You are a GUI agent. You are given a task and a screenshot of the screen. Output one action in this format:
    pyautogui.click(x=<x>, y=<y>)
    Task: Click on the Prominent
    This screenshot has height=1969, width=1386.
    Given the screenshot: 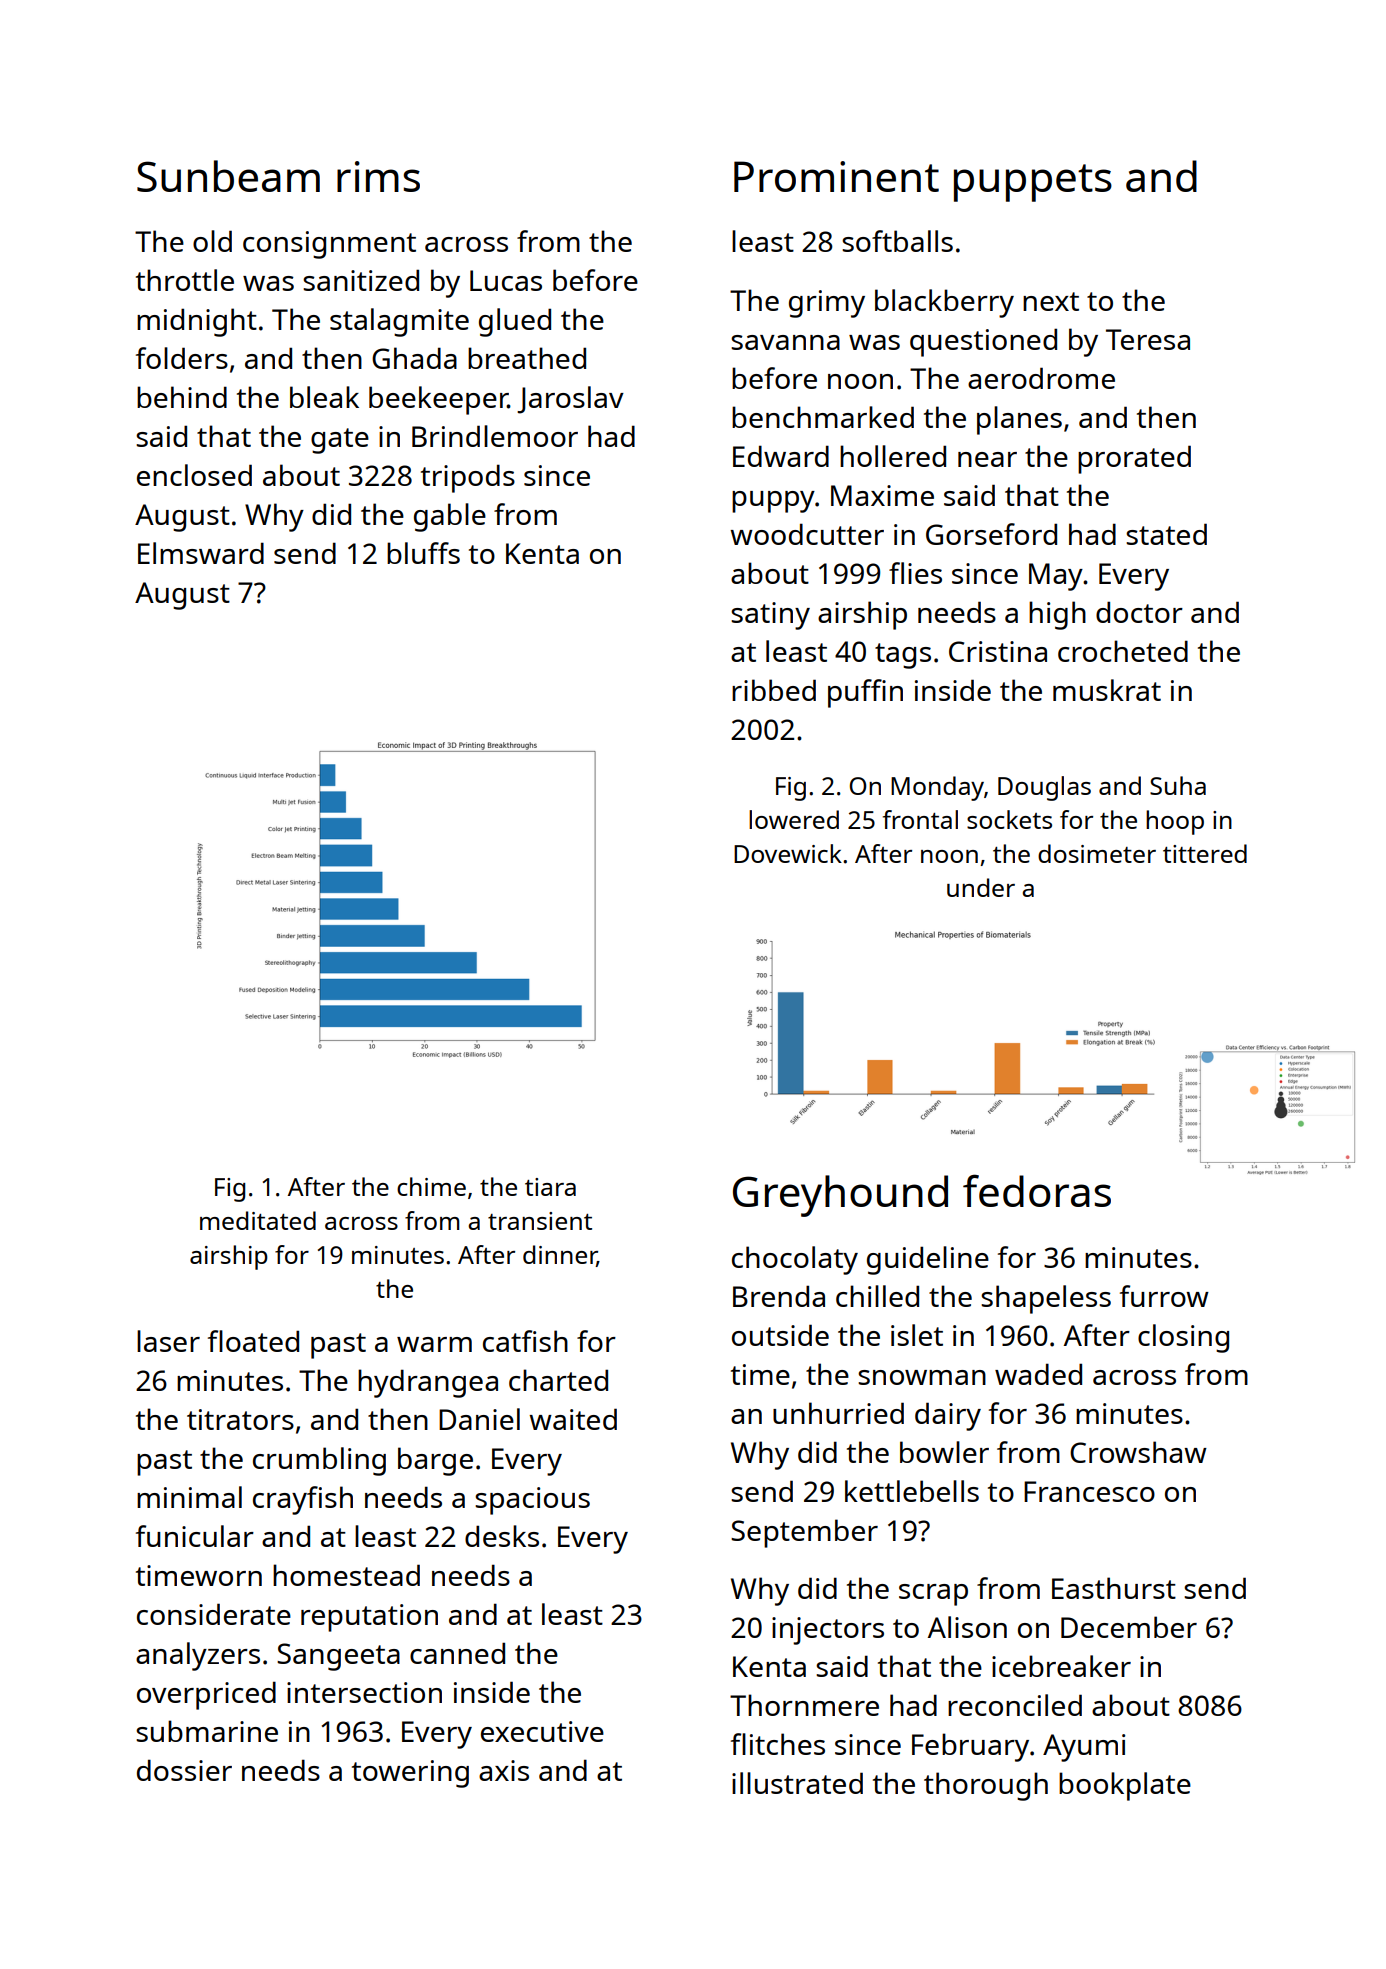 What is the action you would take?
    pyautogui.click(x=836, y=176)
